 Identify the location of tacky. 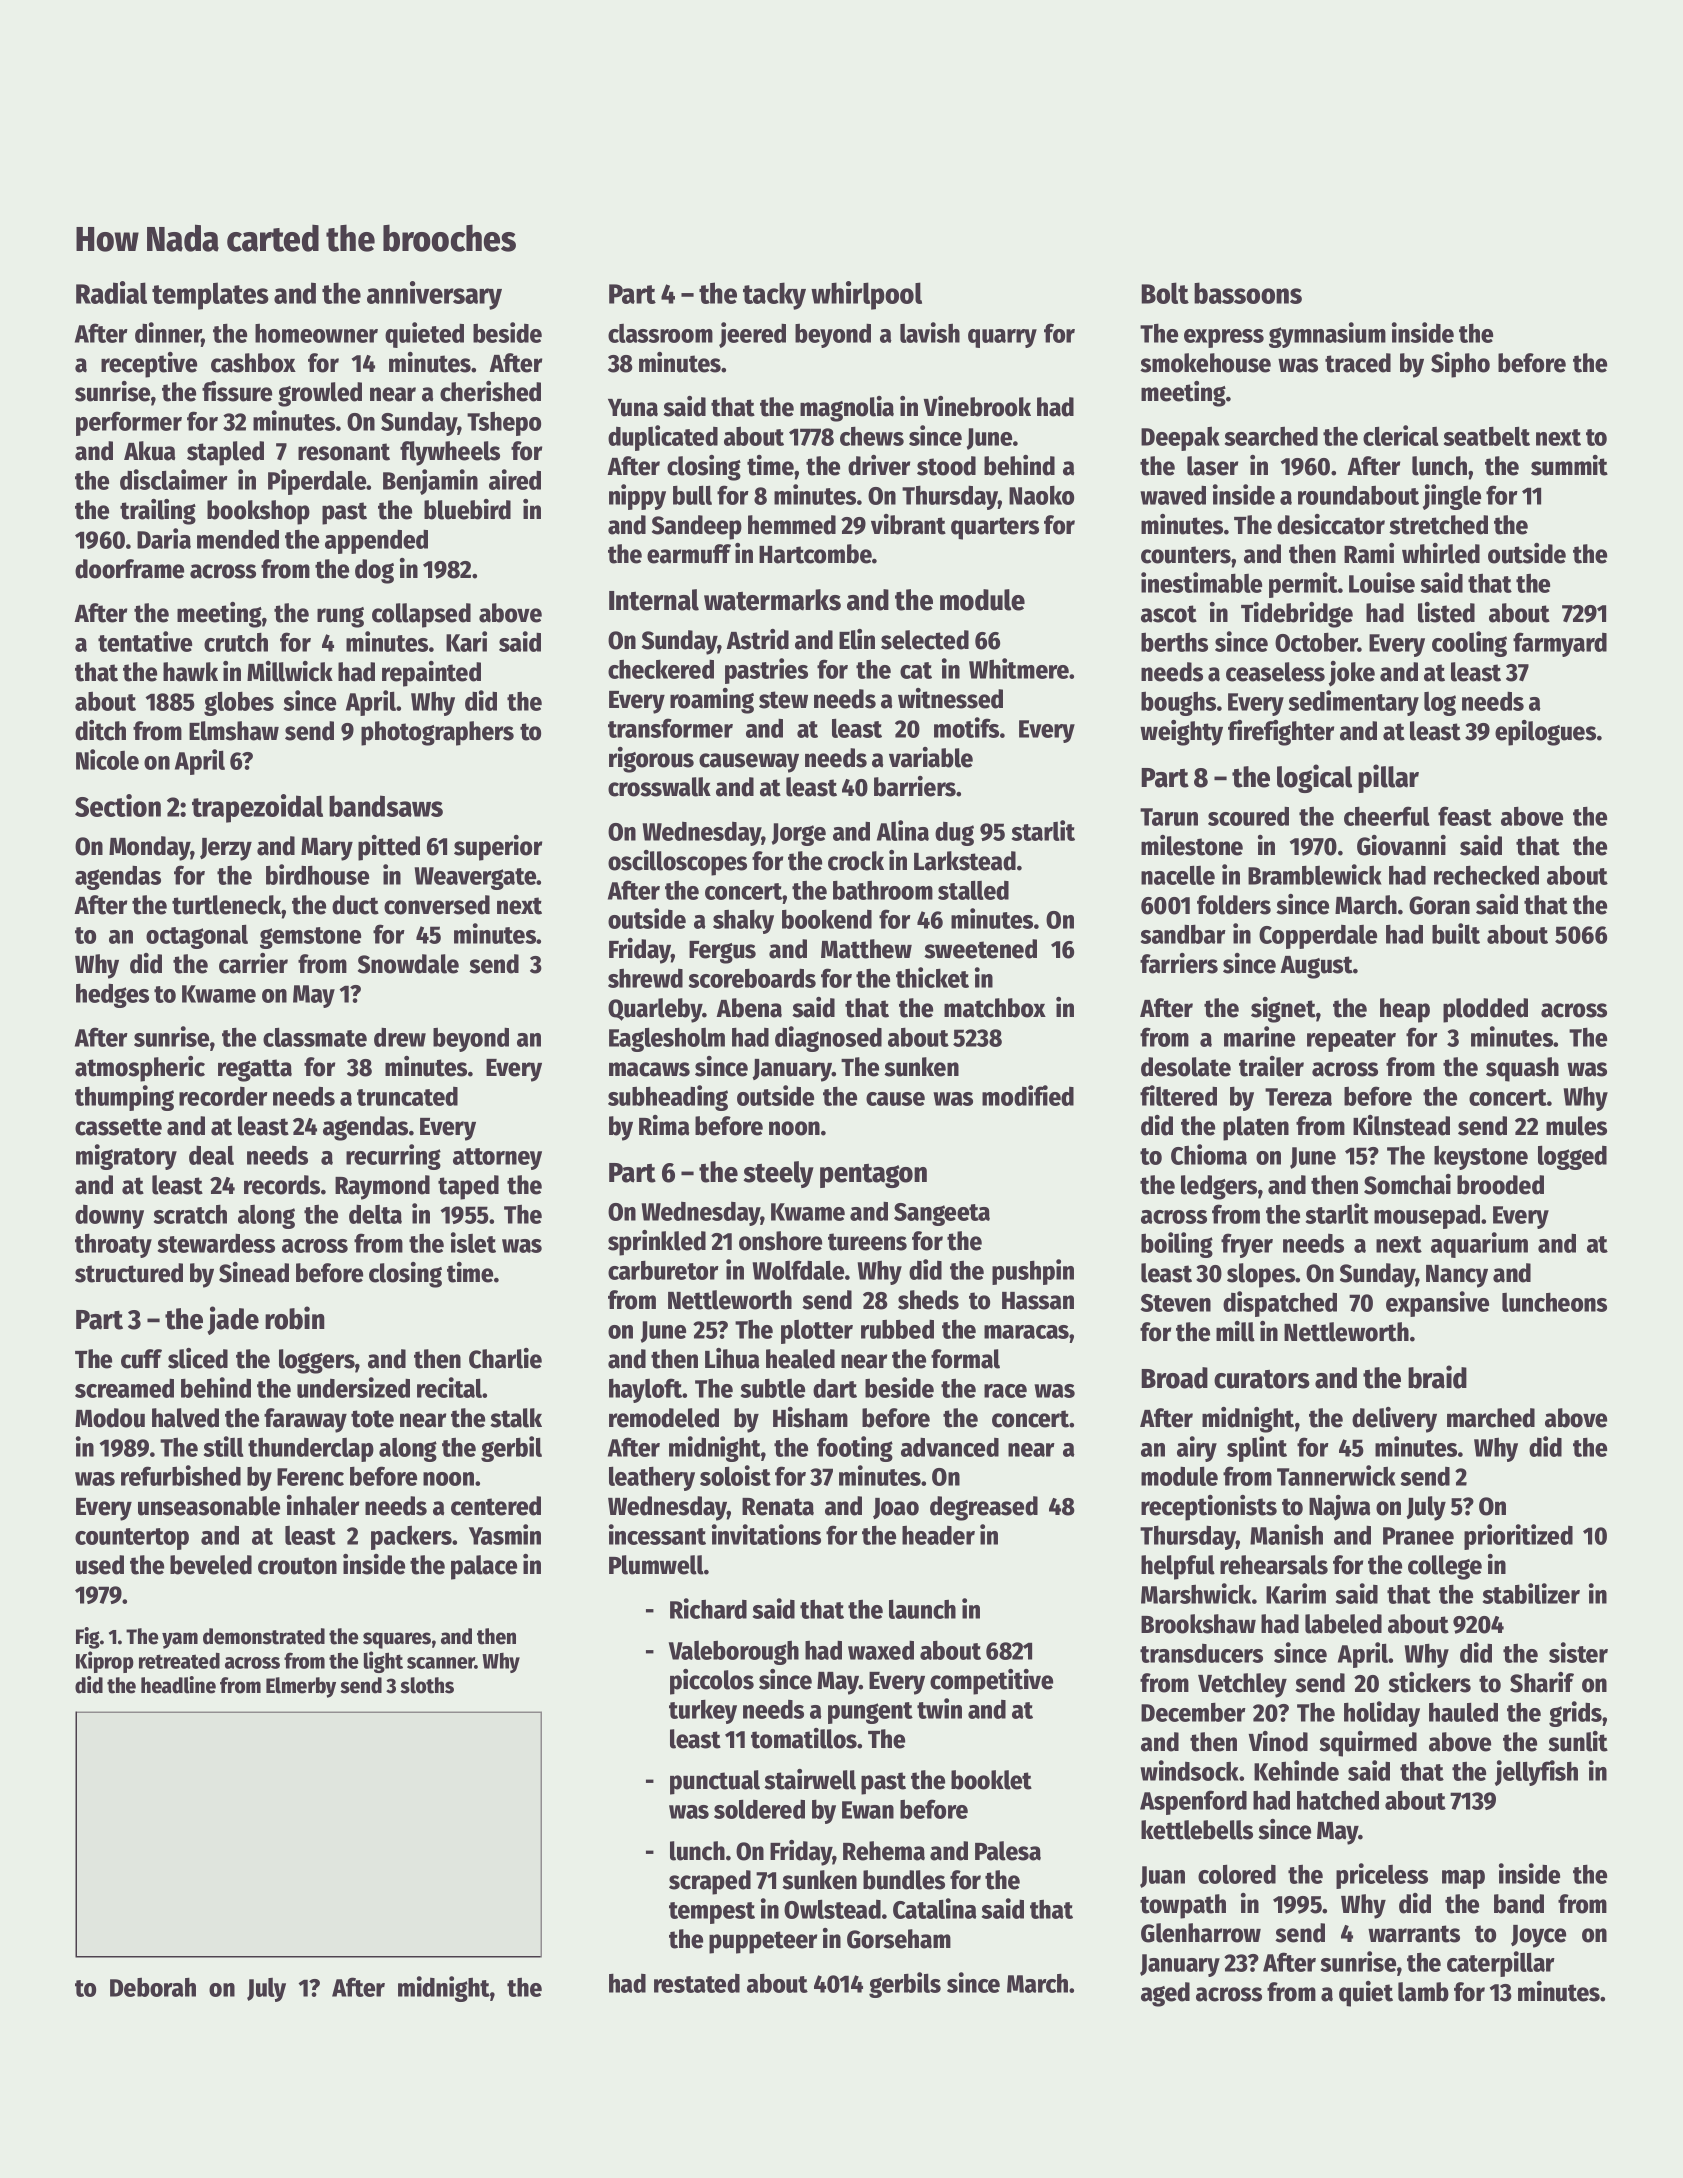
(774, 296).
